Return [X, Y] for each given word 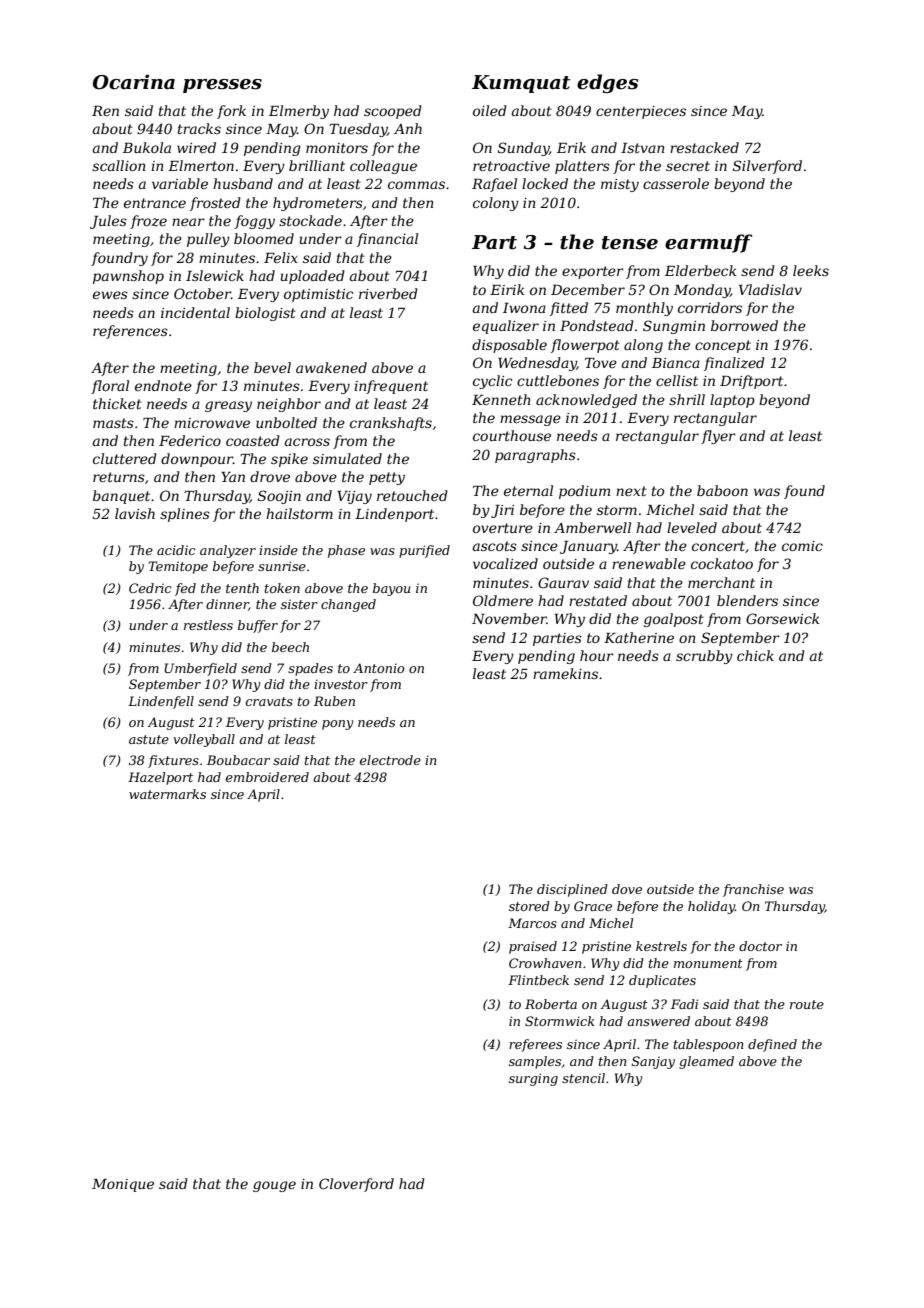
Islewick [215, 275]
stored [529, 906]
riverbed [388, 293]
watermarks [167, 794]
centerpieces [641, 112]
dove [627, 889]
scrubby [704, 657]
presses [222, 86]
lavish [135, 513]
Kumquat [521, 84]
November [509, 618]
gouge [274, 1186]
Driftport [751, 382]
